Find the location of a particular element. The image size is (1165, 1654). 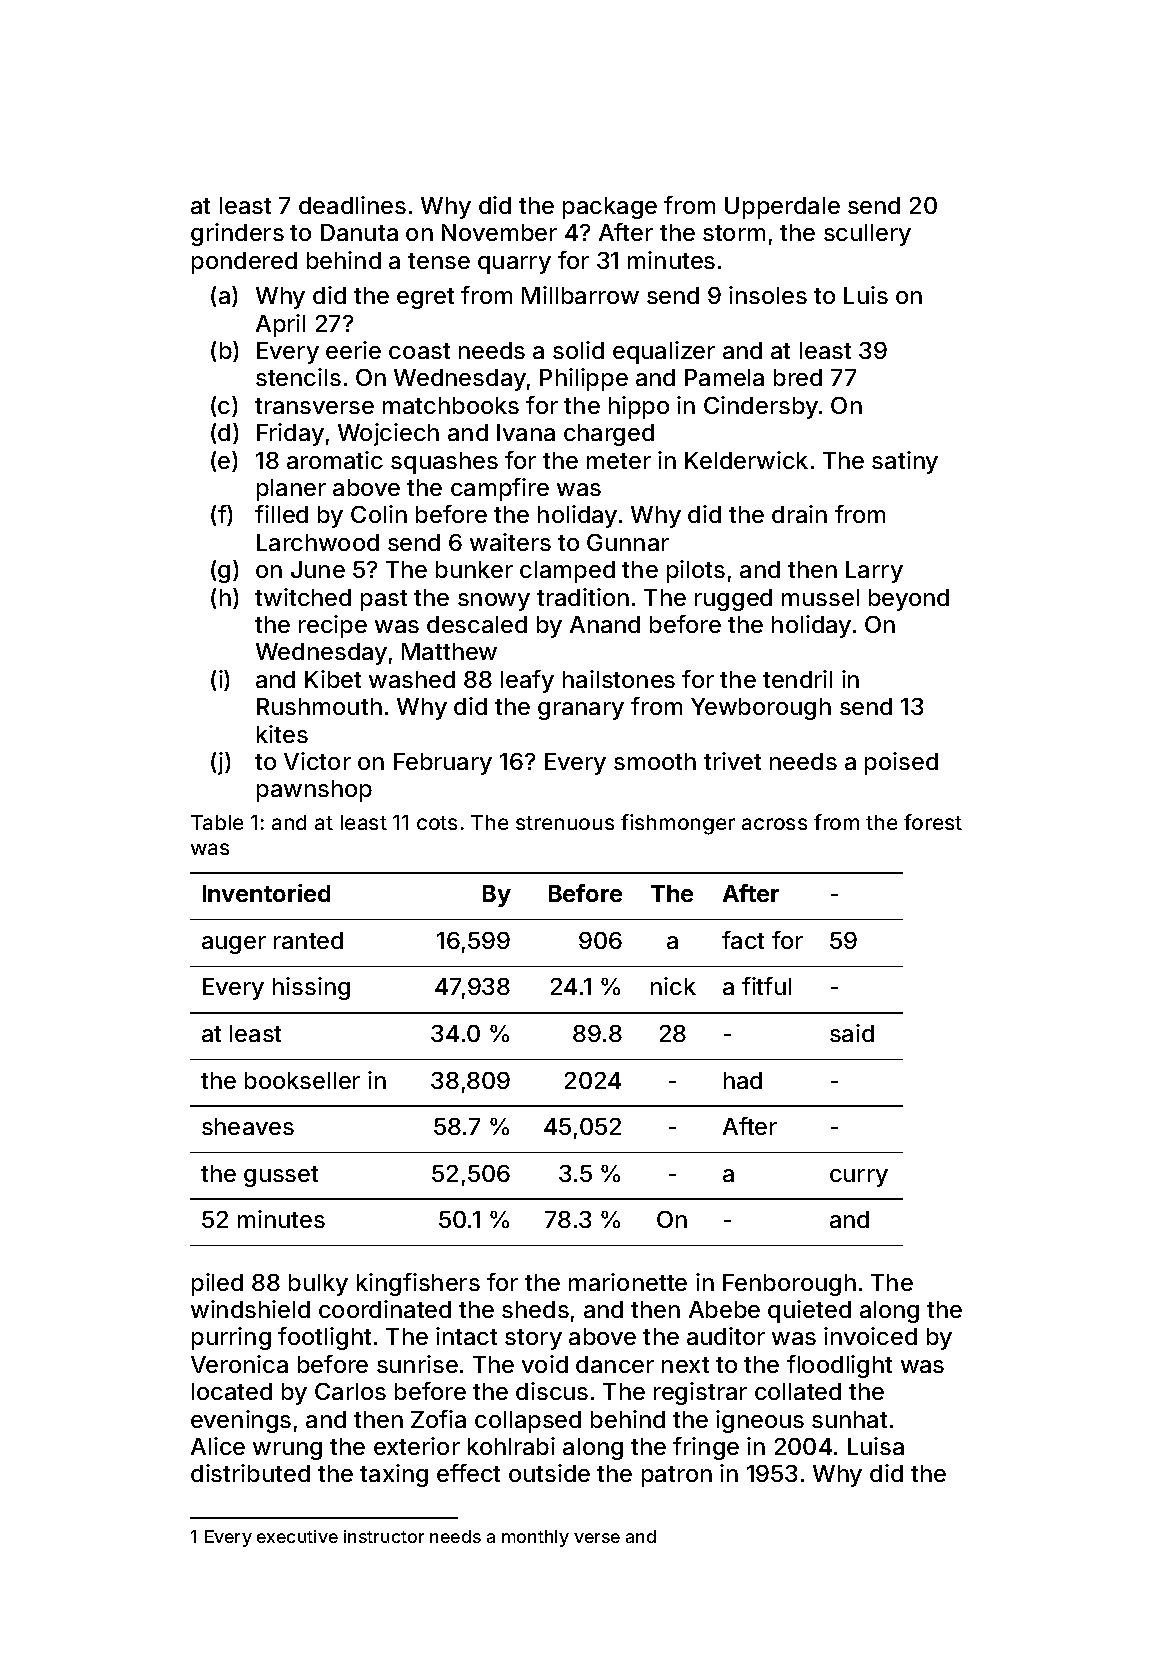

sheaves is located at coordinates (248, 1126).
